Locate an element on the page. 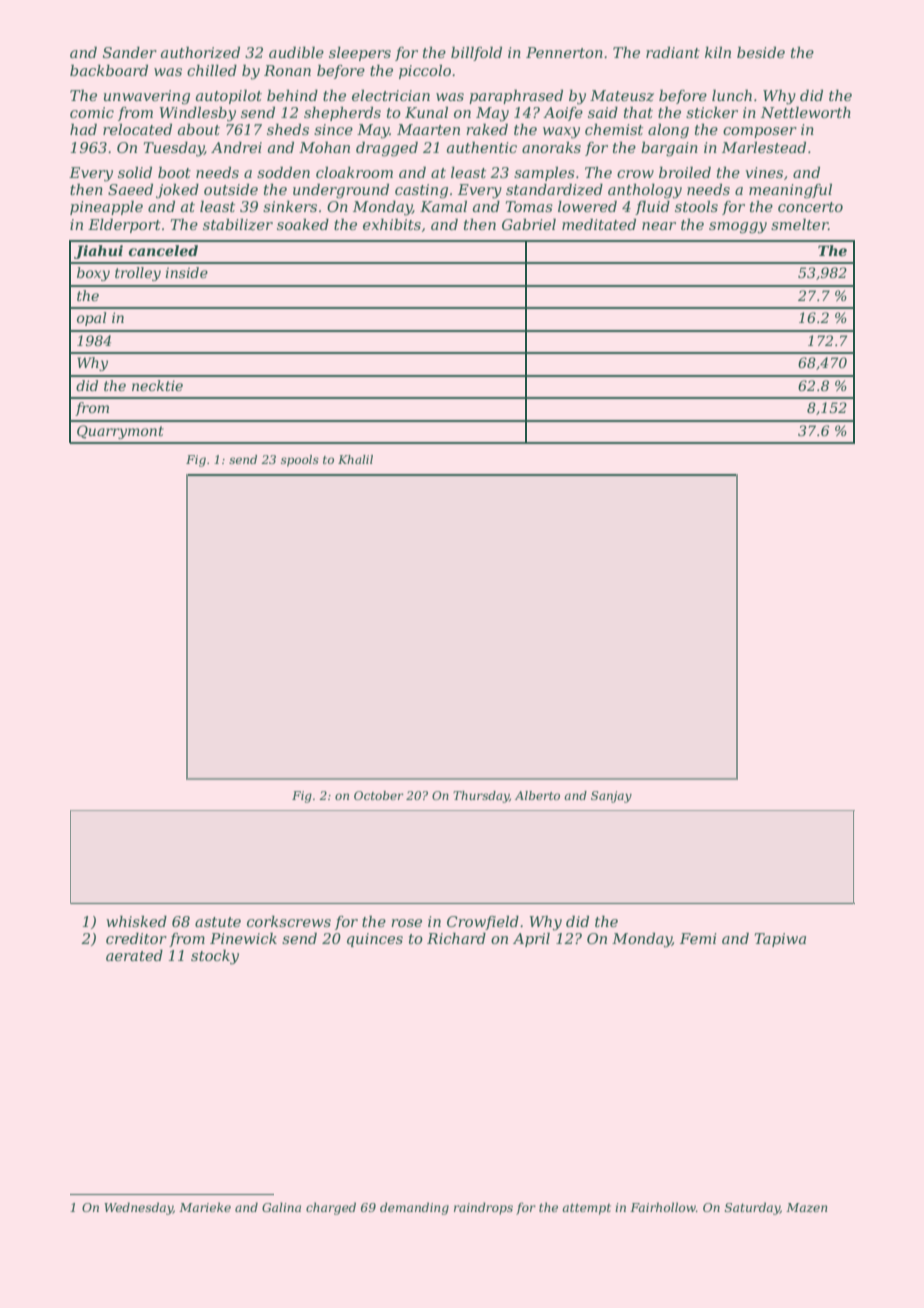  radiant is located at coordinates (673, 52).
